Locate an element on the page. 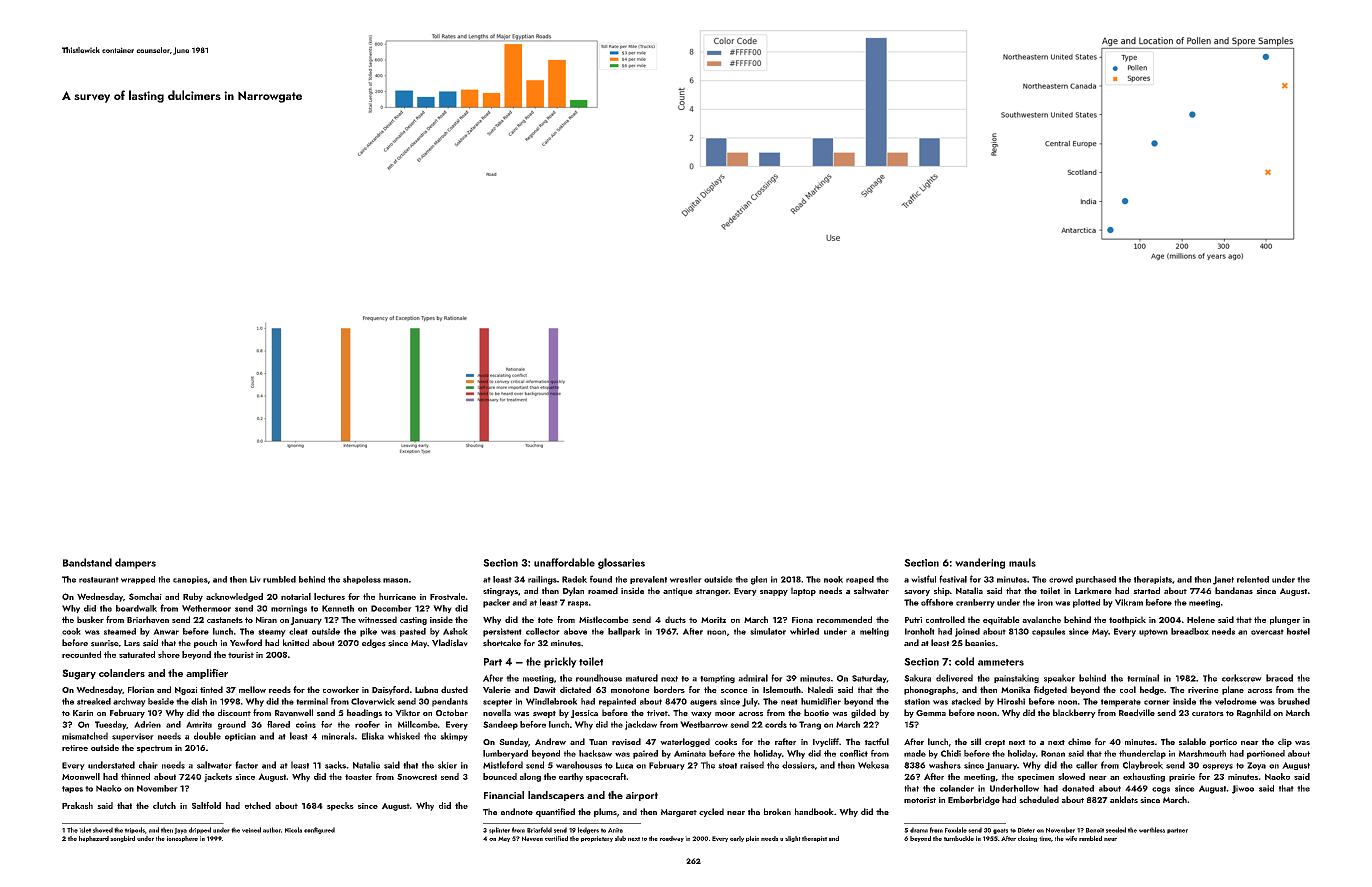 This document has height=887, width=1372. tourist is located at coordinates (241, 655).
